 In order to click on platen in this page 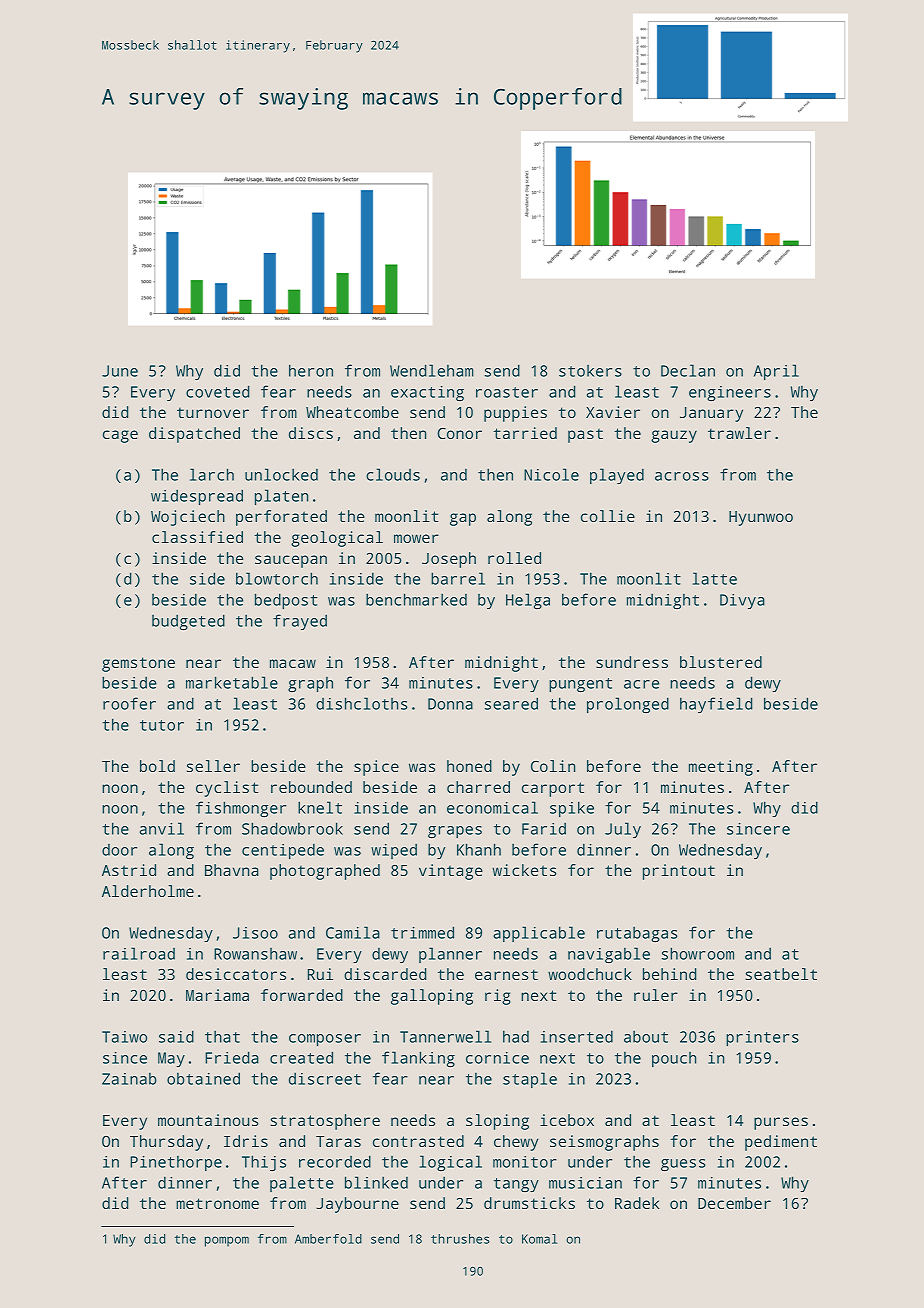, I will do `click(281, 497)`.
